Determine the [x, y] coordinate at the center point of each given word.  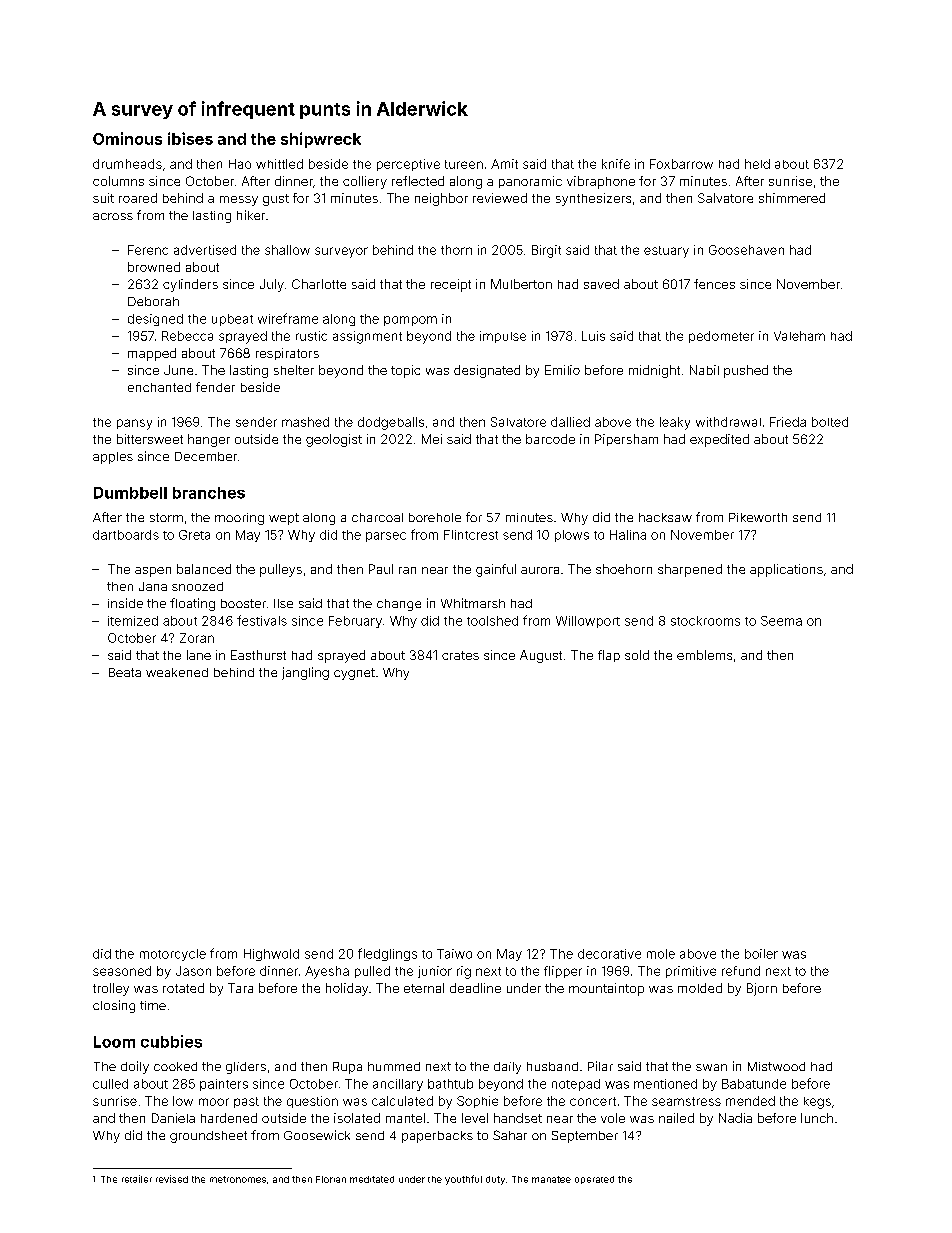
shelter [294, 370]
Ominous [127, 138]
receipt [451, 285]
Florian [331, 1179]
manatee [551, 1179]
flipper [563, 972]
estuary [666, 252]
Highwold [271, 955]
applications [786, 570]
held [757, 164]
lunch [817, 1118]
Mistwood [776, 1066]
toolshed [492, 621]
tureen [464, 164]
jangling [305, 673]
